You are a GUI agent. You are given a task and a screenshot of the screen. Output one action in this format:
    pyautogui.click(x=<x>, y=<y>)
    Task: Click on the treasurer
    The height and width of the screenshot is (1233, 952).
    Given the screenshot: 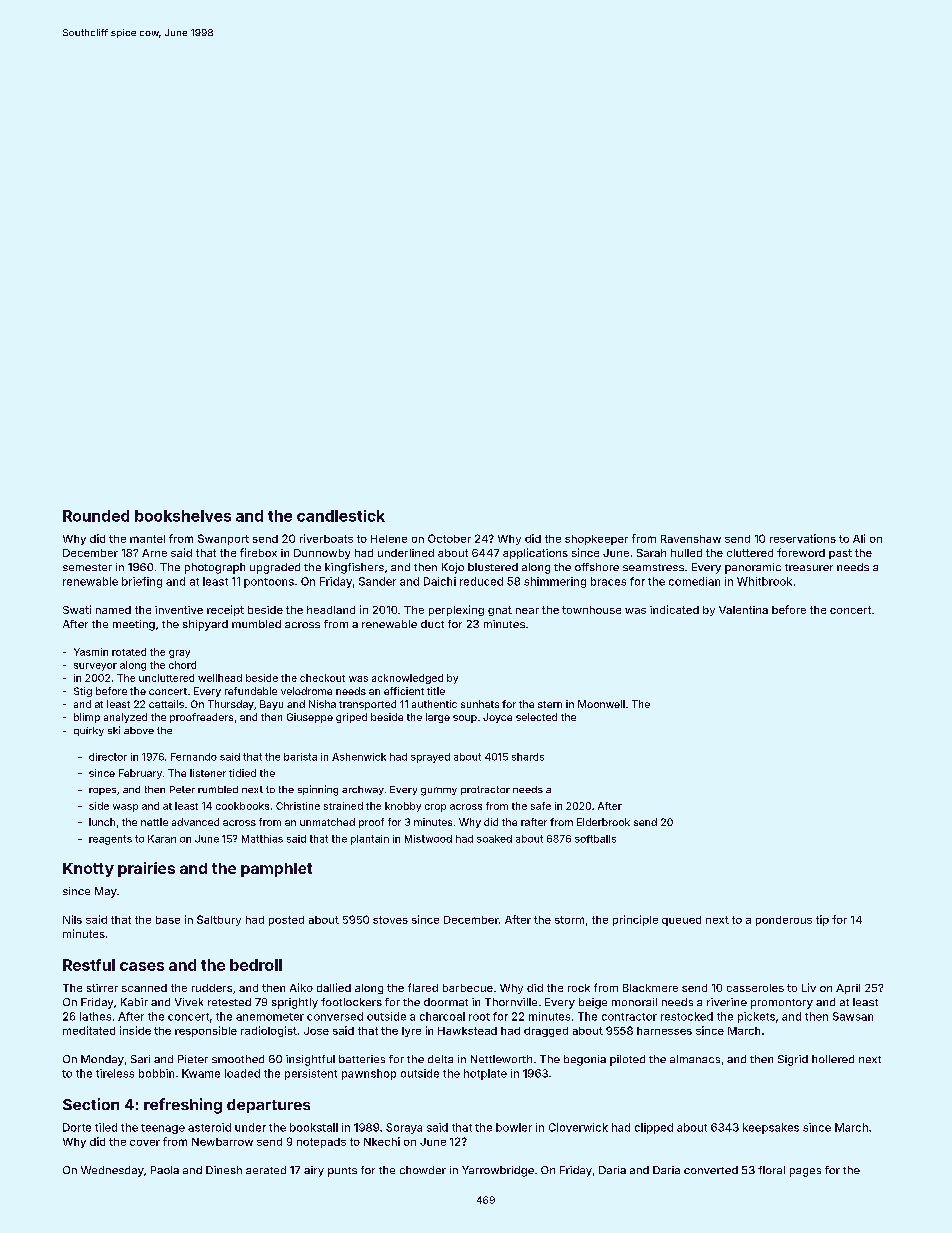 What is the action you would take?
    pyautogui.click(x=809, y=567)
